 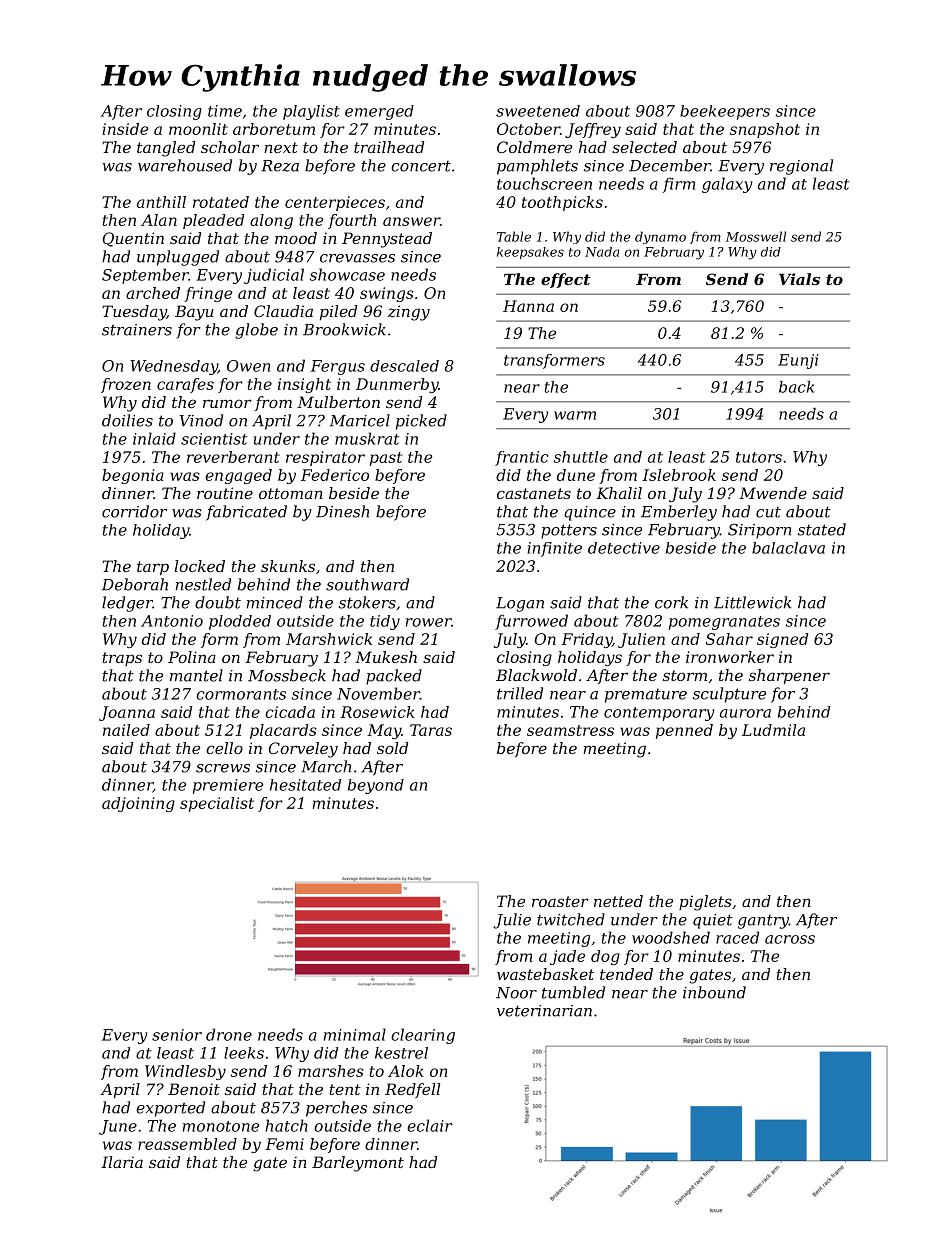 What do you see at coordinates (122, 1162) in the page?
I see `Ilaria` at bounding box center [122, 1162].
